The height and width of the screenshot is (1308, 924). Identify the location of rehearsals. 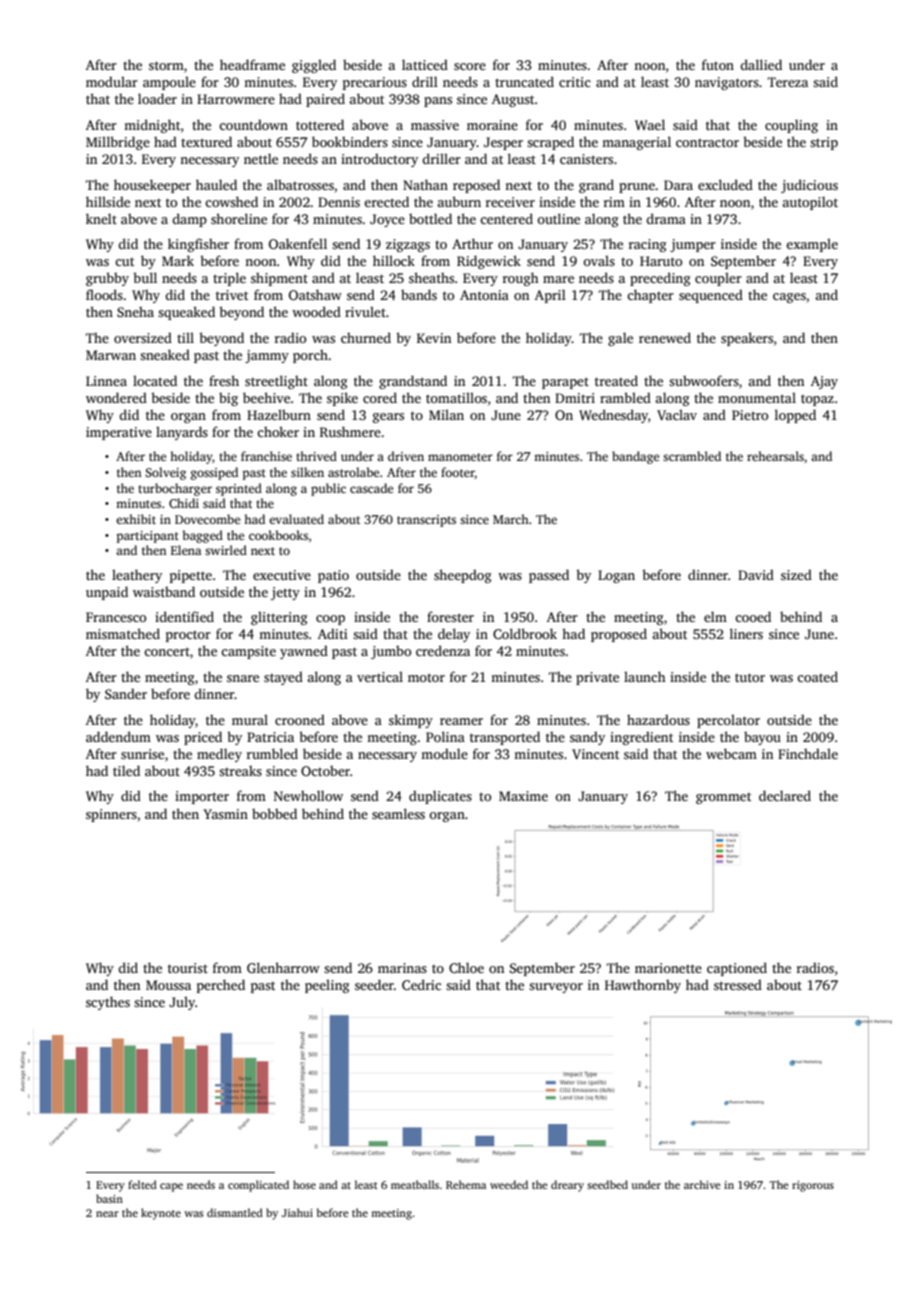
(775, 456).
